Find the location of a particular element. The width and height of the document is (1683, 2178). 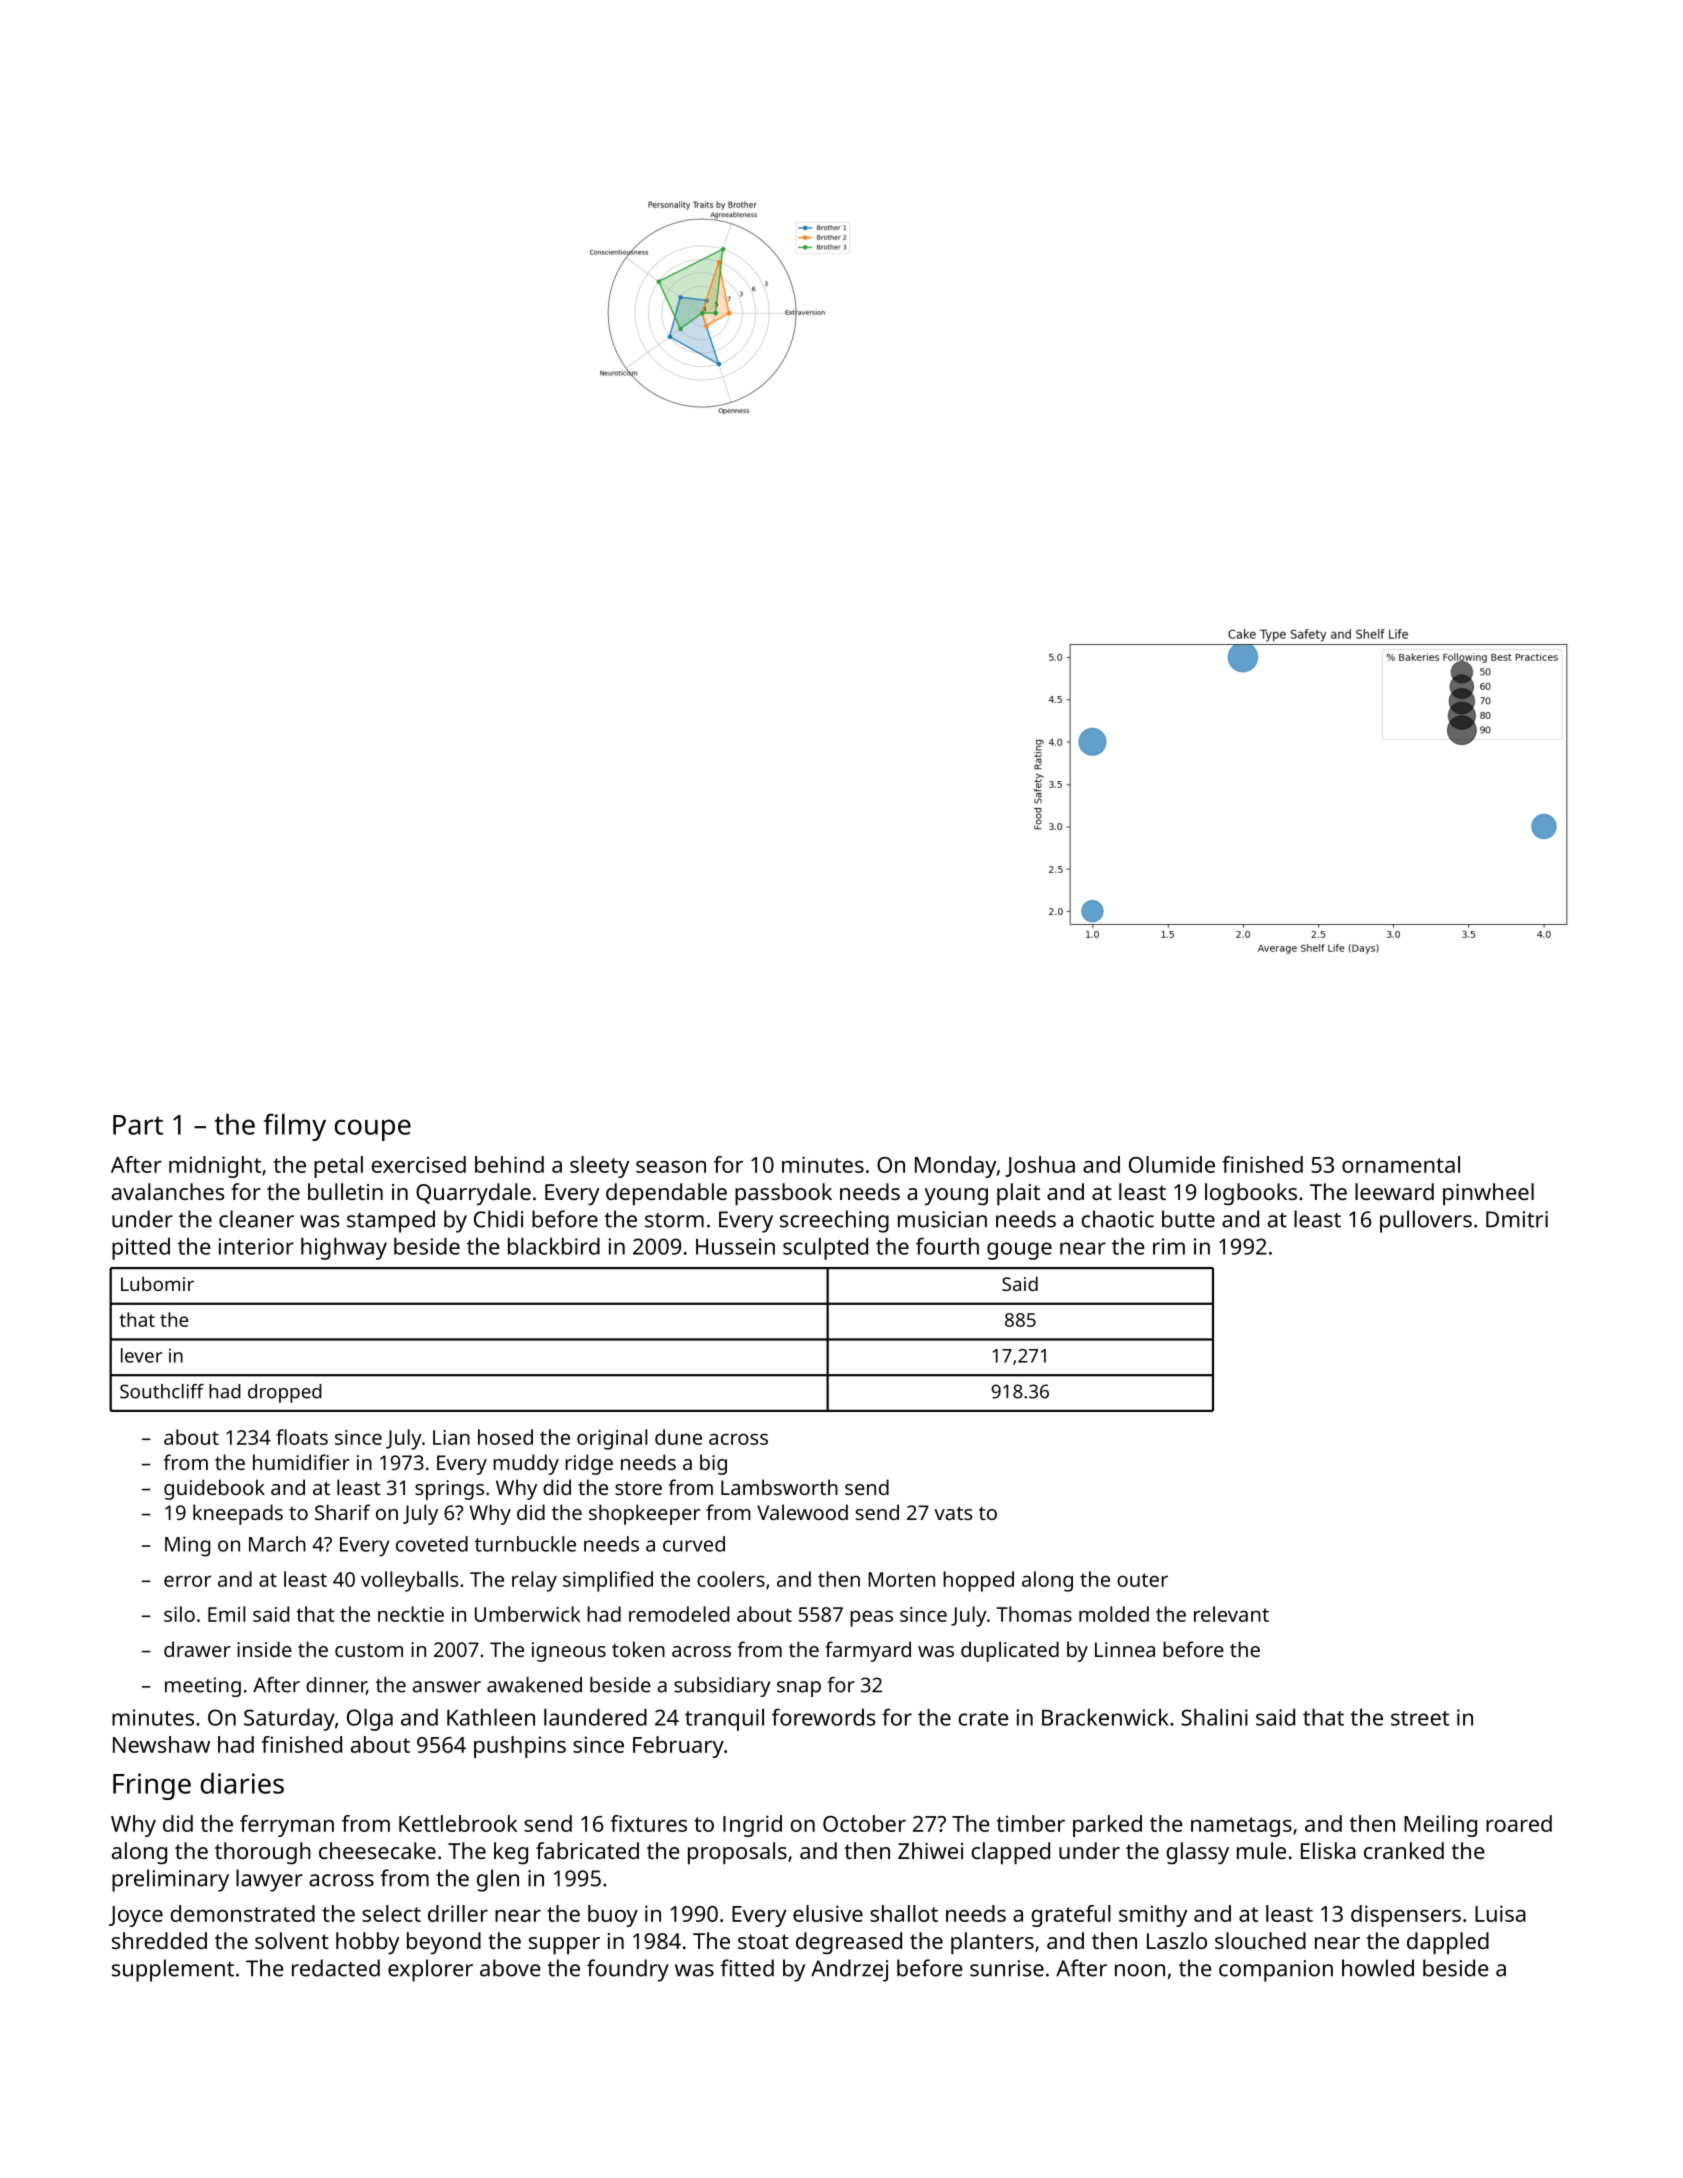

screeching is located at coordinates (834, 1221).
